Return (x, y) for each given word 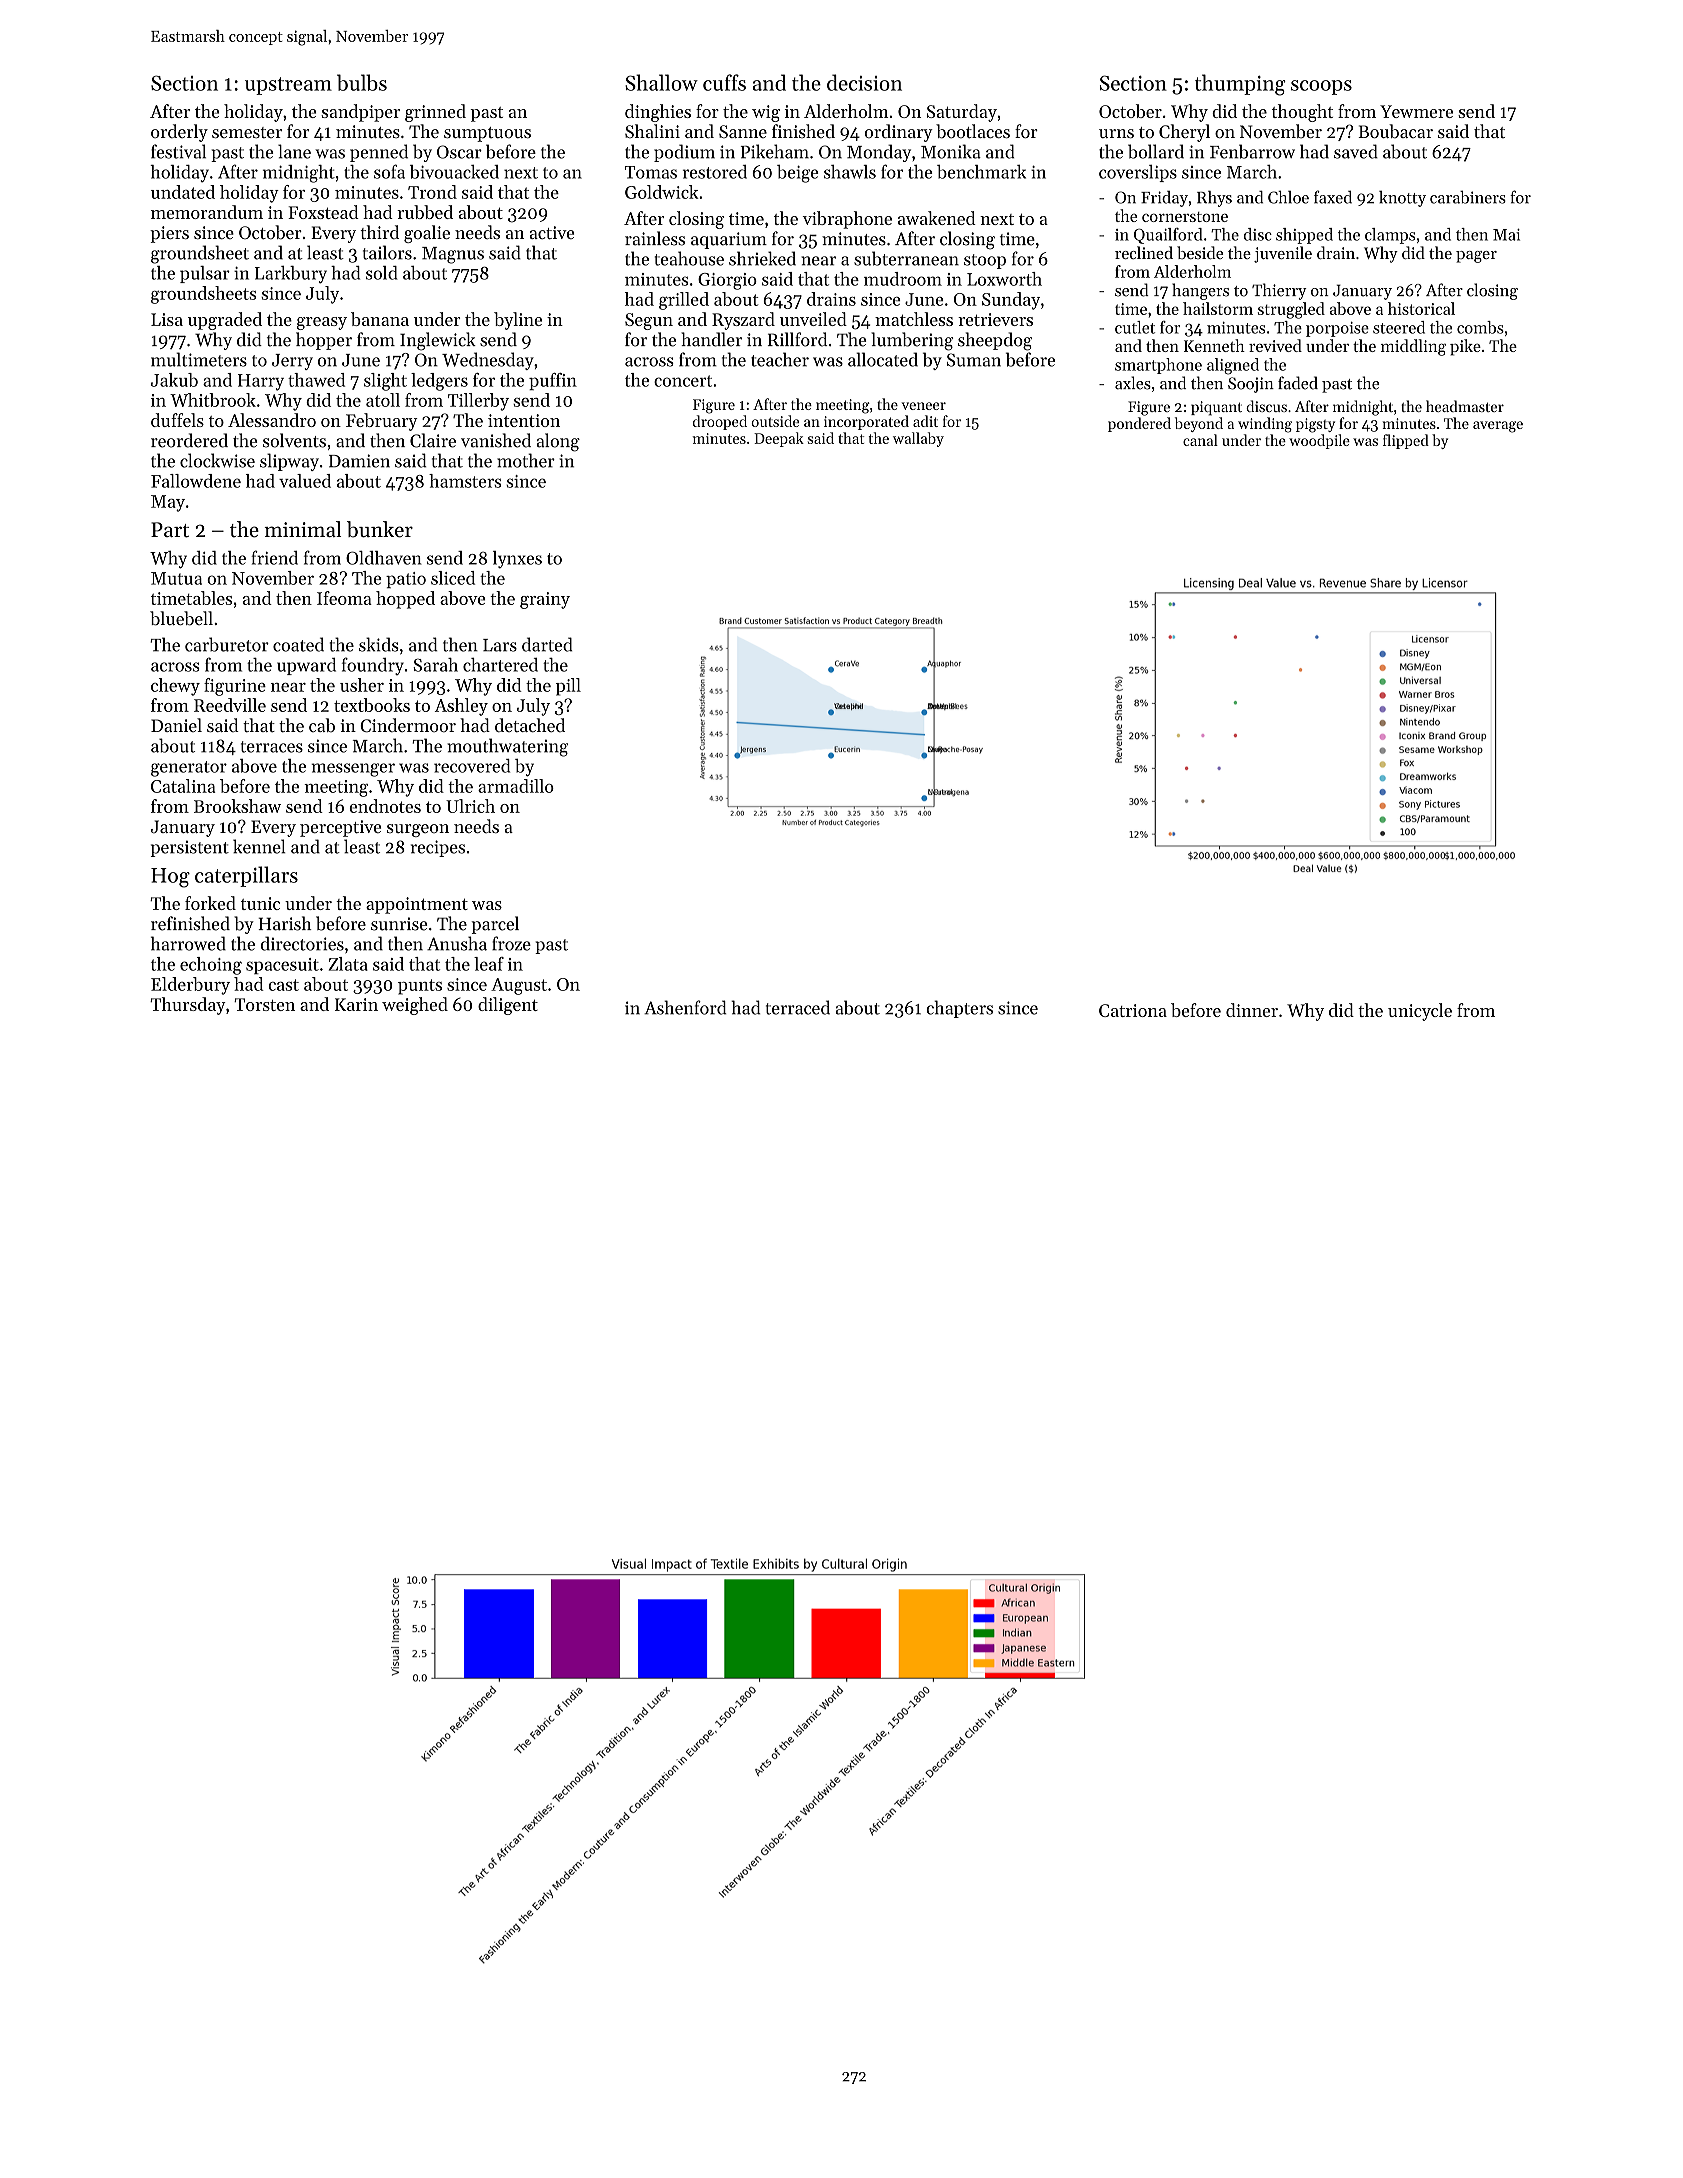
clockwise (217, 460)
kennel (259, 846)
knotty (1402, 199)
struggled (1291, 310)
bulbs (362, 82)
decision (864, 82)
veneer (924, 406)
